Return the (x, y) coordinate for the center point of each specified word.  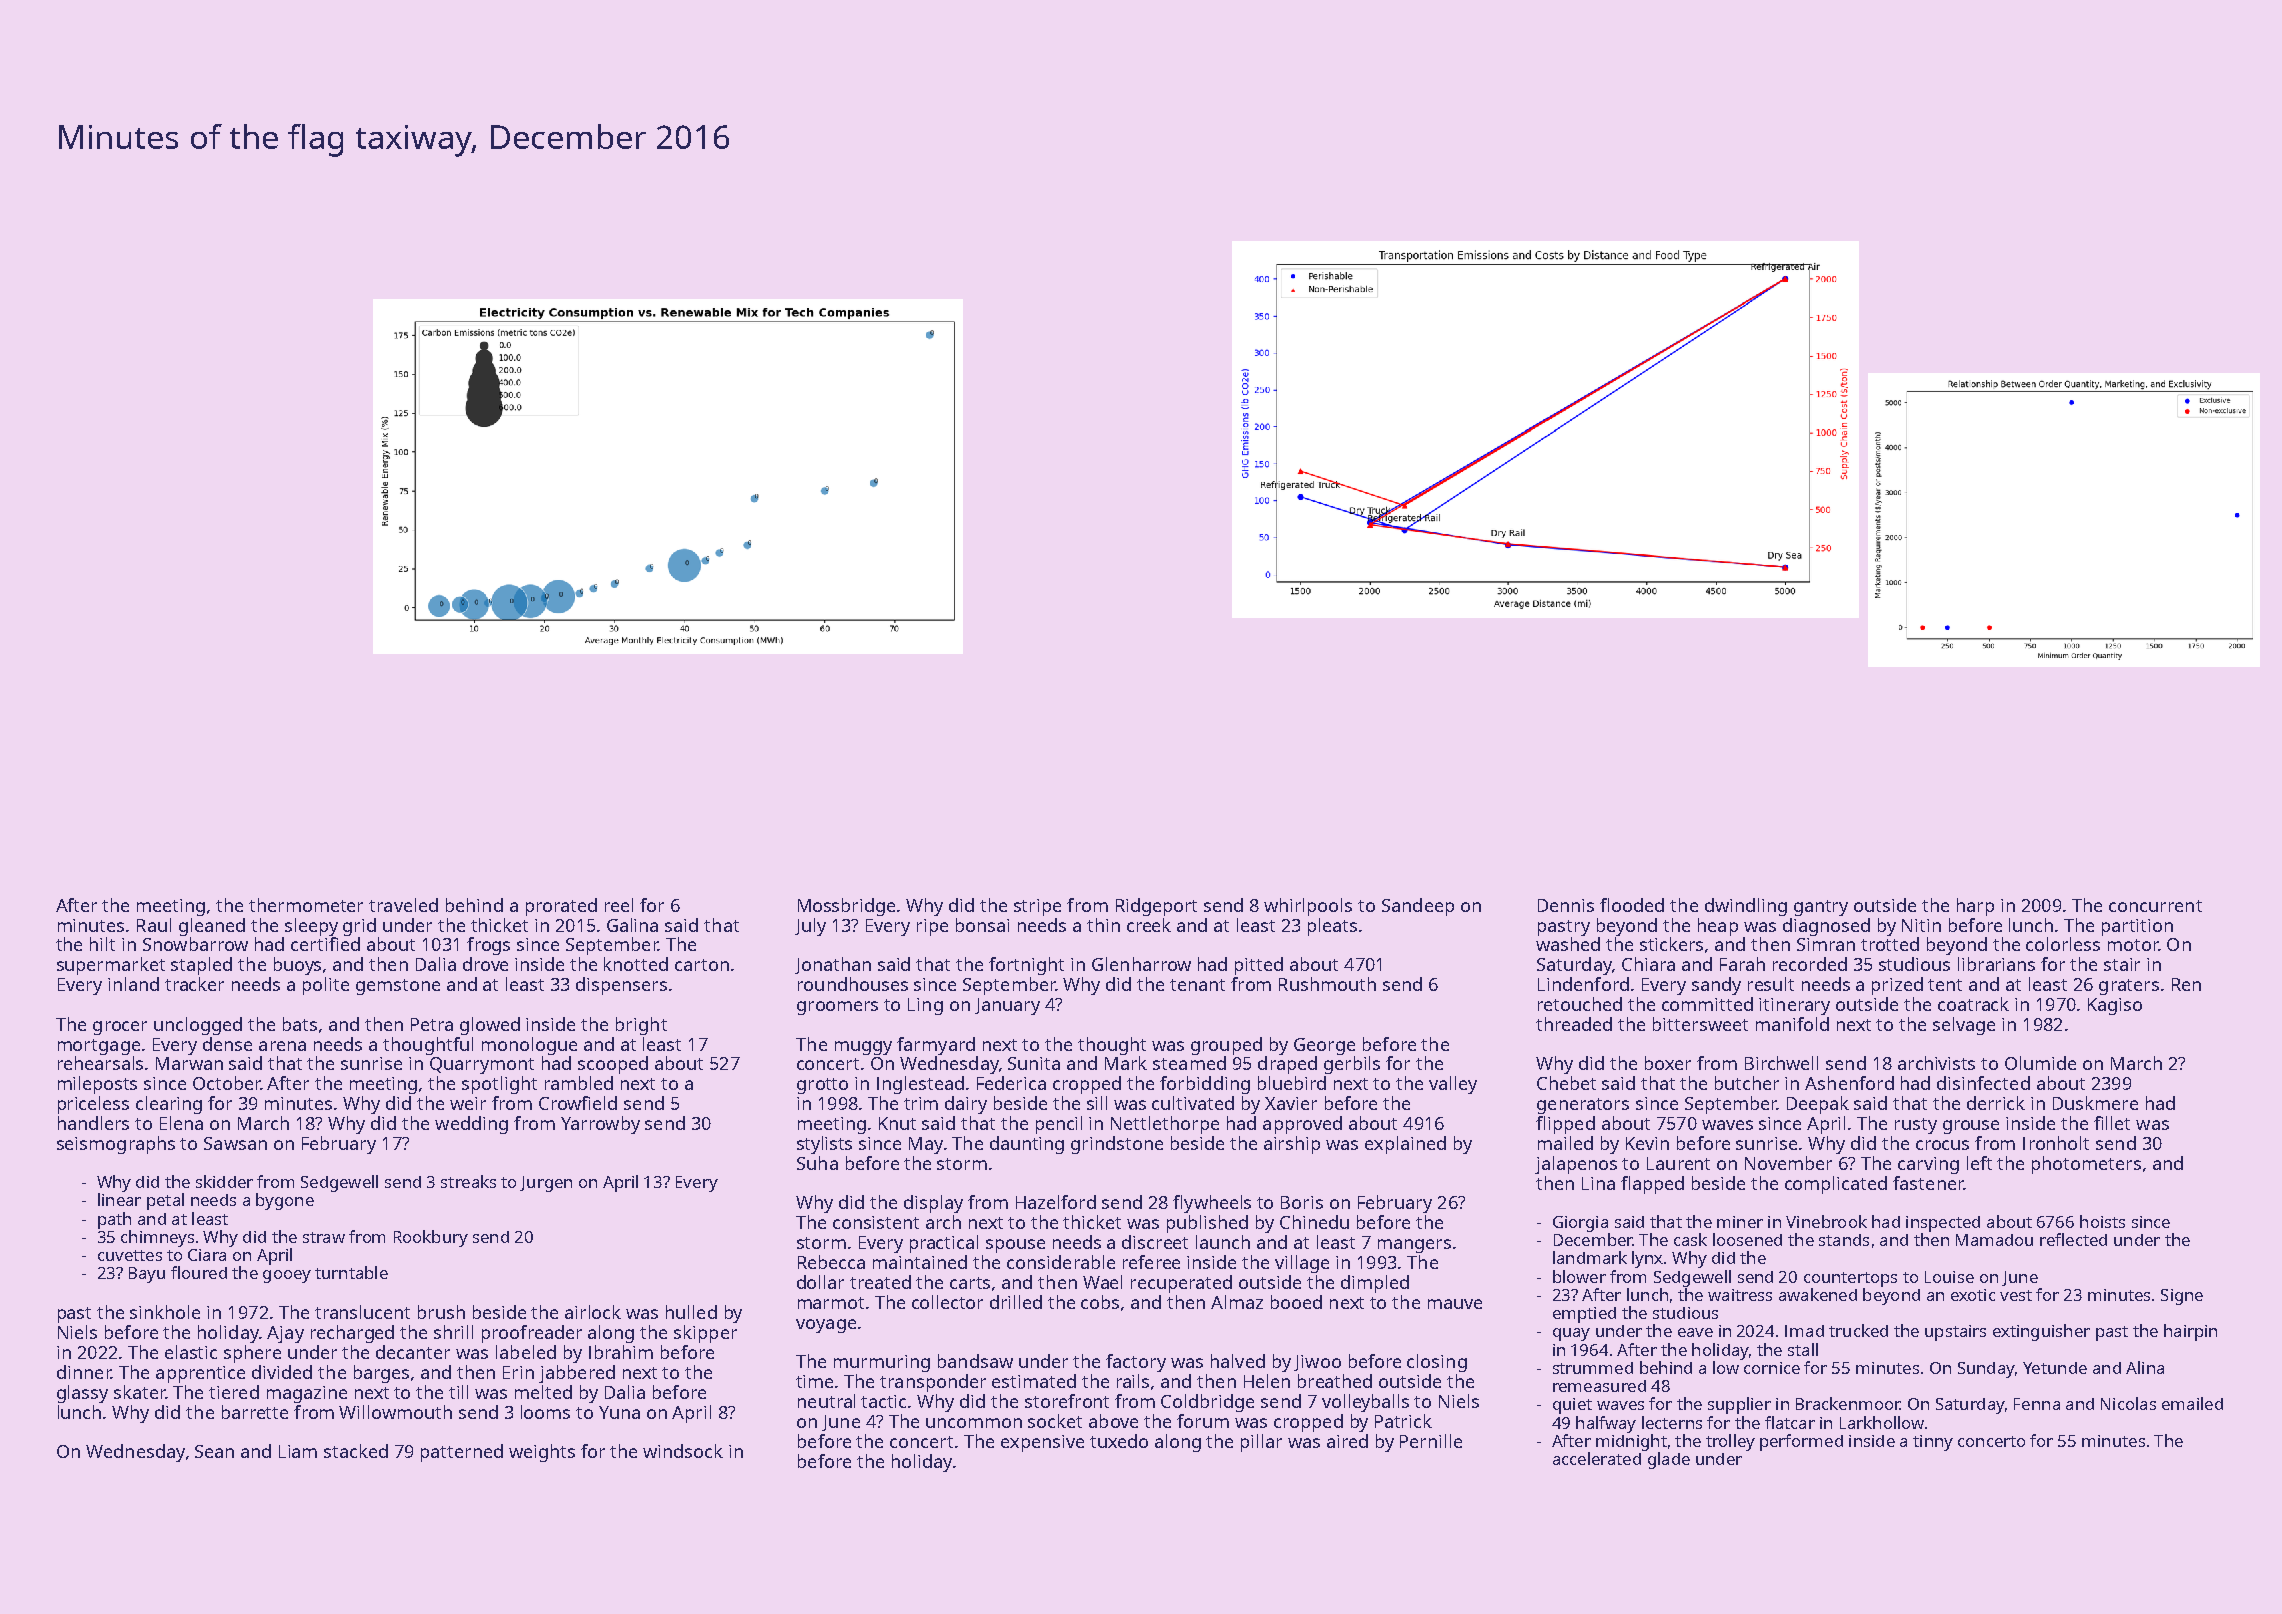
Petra (432, 1024)
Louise (1949, 1277)
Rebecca (831, 1262)
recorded (1810, 964)
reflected (2073, 1239)
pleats (1332, 927)
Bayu (147, 1275)
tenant (1197, 985)
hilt (102, 944)
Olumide (2040, 1063)
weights (542, 1453)
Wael (1102, 1282)
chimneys (157, 1238)
